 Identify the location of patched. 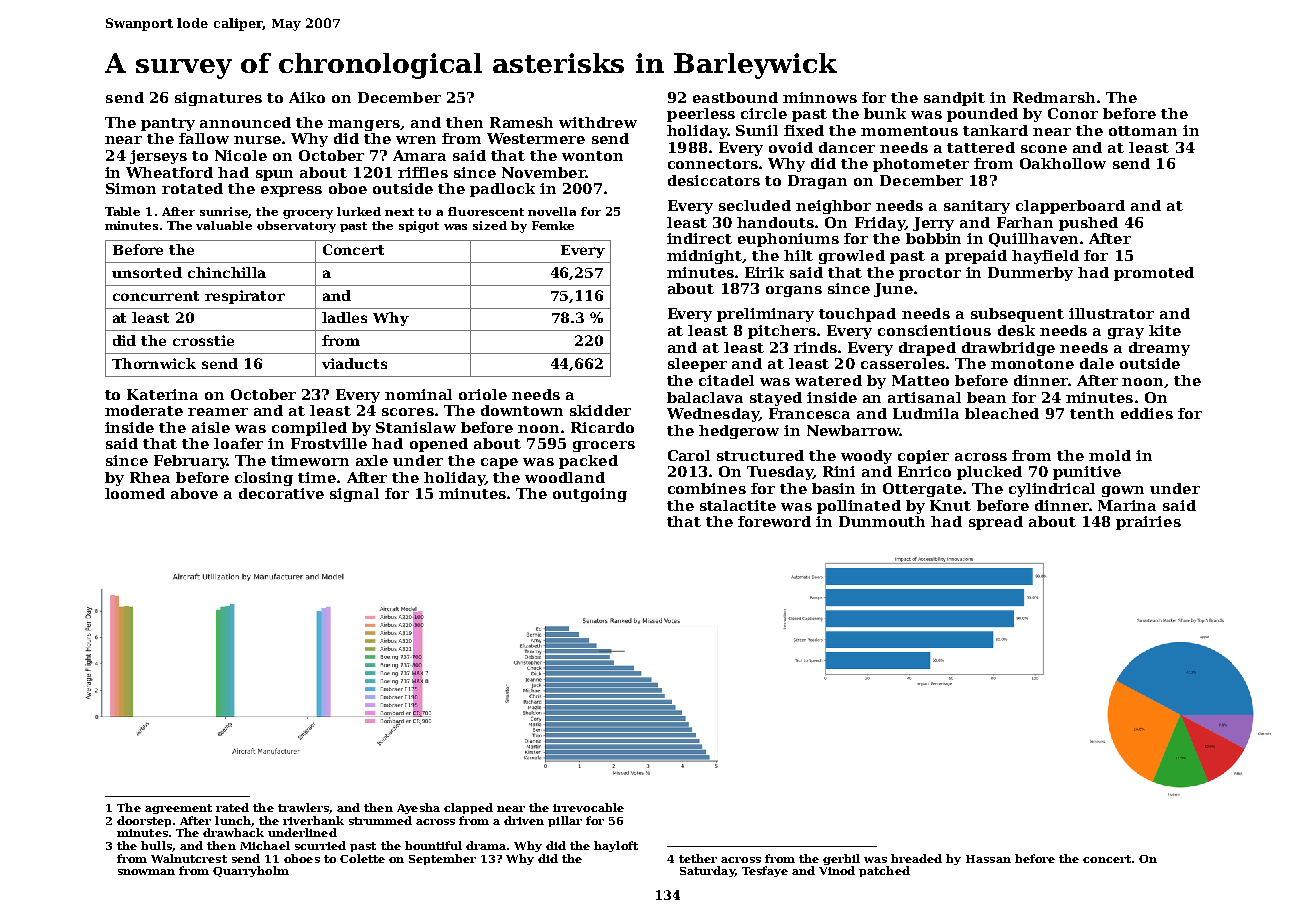
(884, 871).
